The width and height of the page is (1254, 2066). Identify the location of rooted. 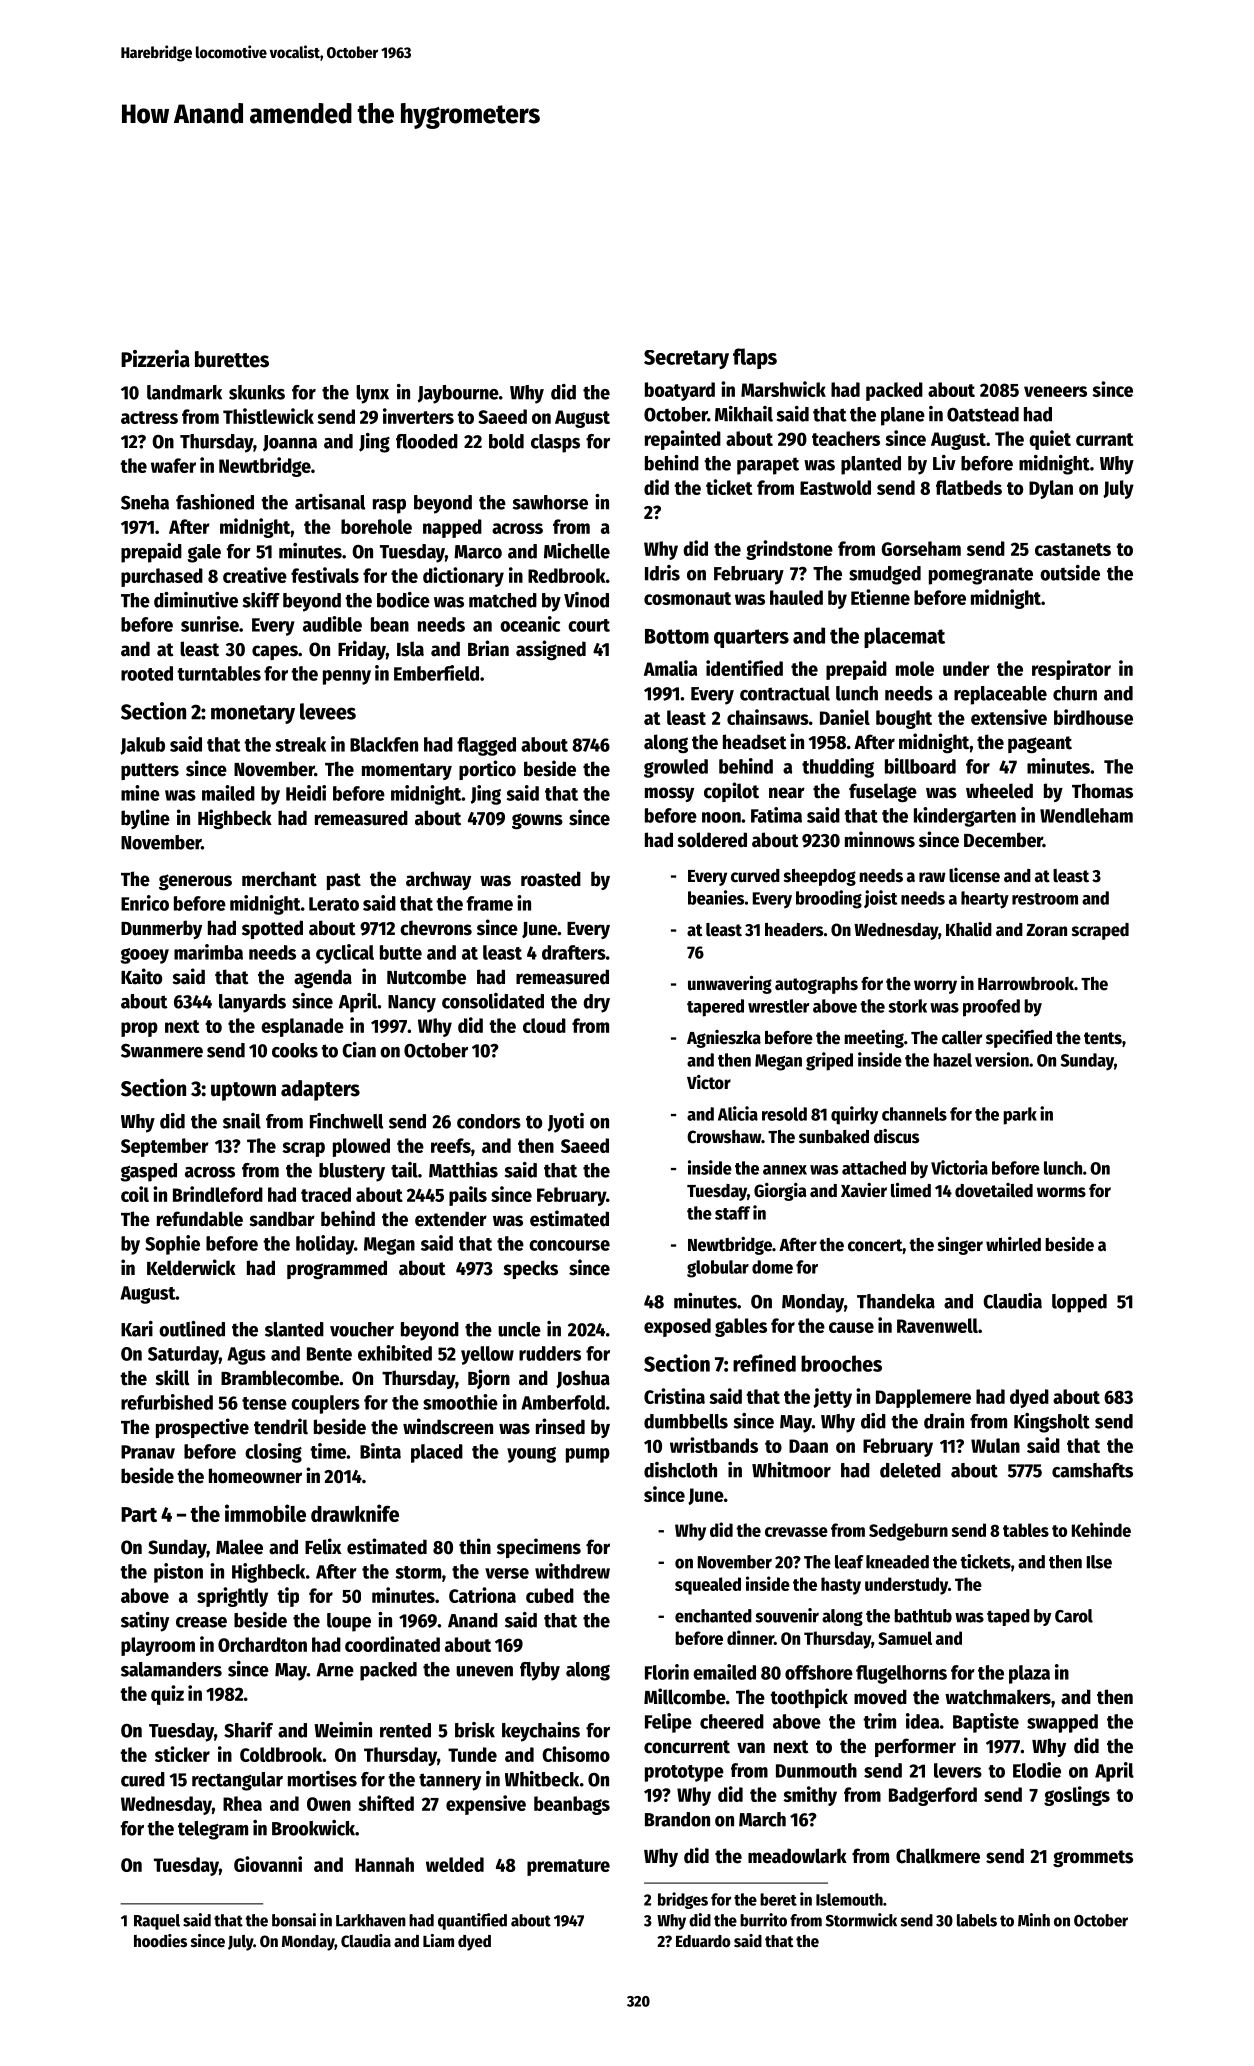
(147, 673).
